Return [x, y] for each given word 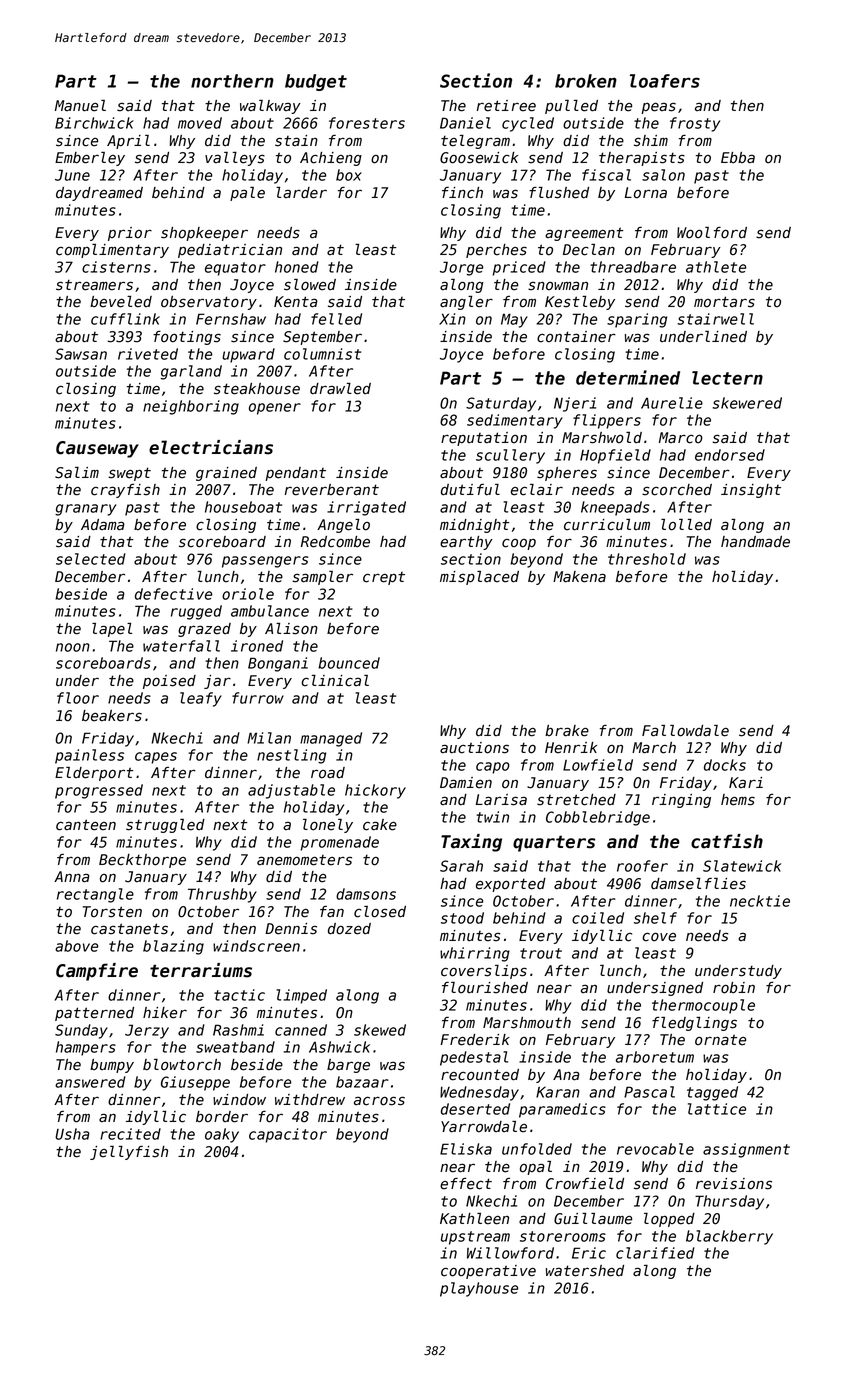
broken [586, 81]
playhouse [479, 1289]
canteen [86, 825]
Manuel [80, 106]
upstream [475, 1238]
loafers [665, 81]
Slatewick [742, 866]
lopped [669, 1220]
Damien [466, 783]
